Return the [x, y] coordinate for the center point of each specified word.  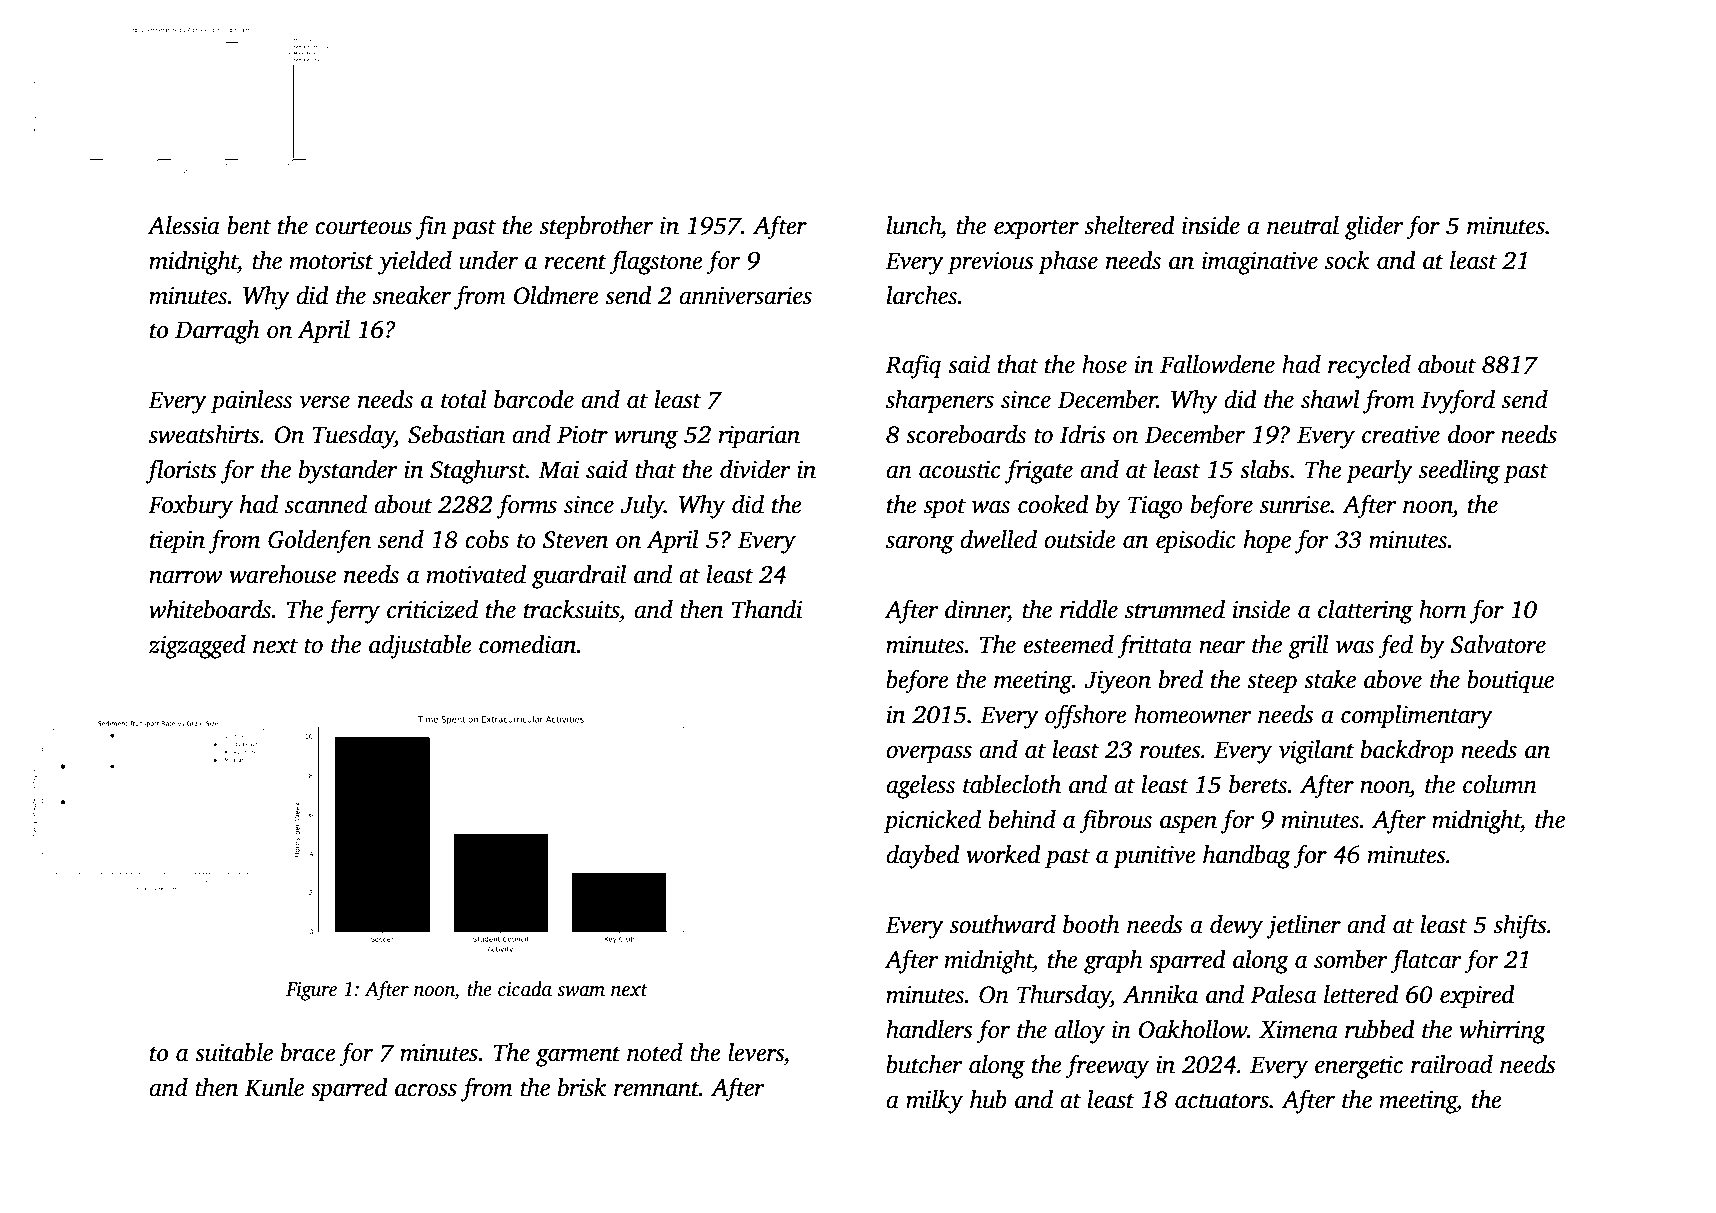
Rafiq [913, 366]
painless [251, 402]
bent [249, 225]
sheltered [1130, 225]
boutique [1510, 682]
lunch [914, 225]
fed [1395, 646]
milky [934, 1102]
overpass [929, 755]
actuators [1222, 1101]
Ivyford [1458, 401]
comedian [528, 644]
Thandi [767, 609]
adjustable [420, 647]
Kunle [274, 1087]
